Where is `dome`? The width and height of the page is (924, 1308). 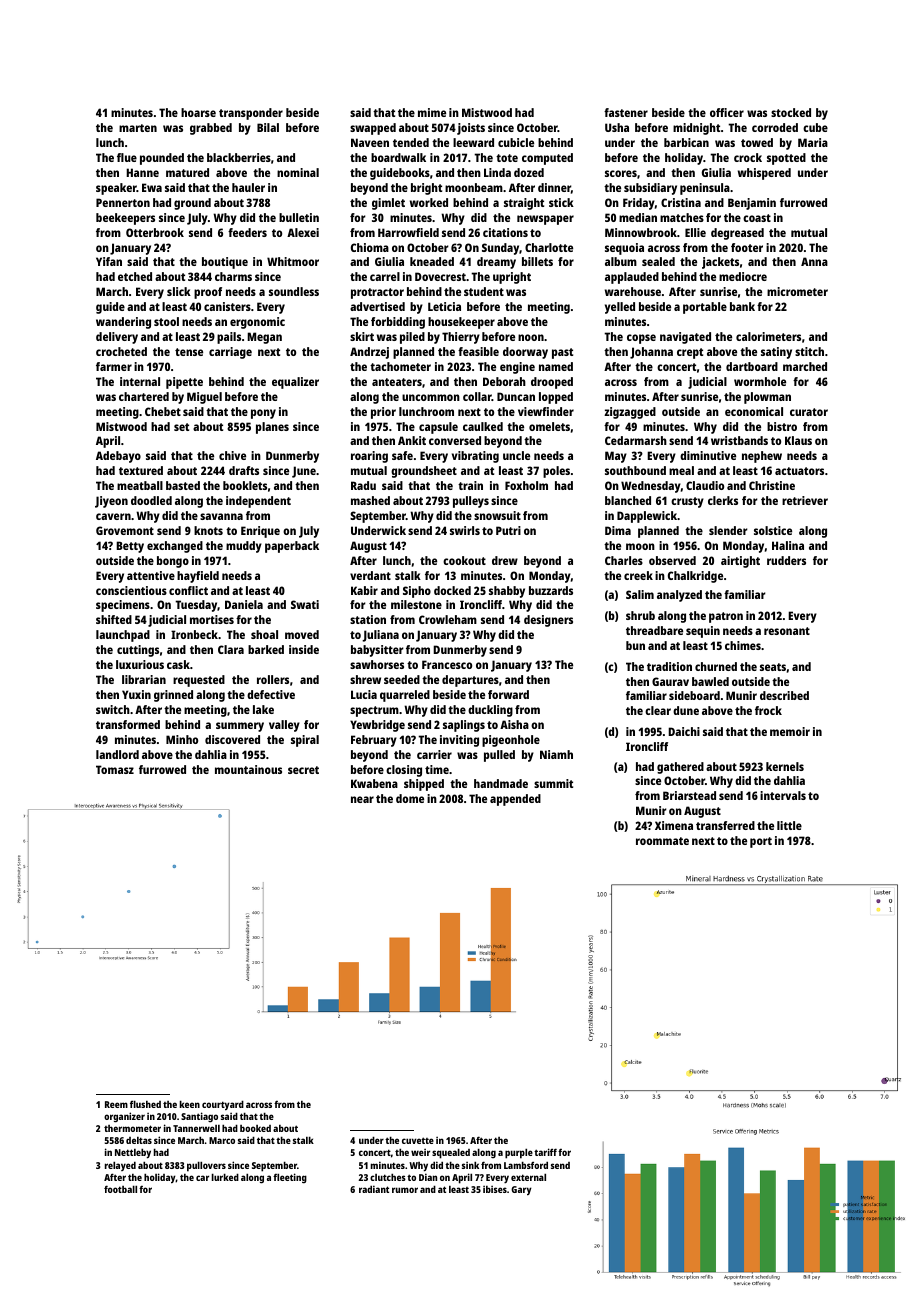
dome is located at coordinates (410, 798).
